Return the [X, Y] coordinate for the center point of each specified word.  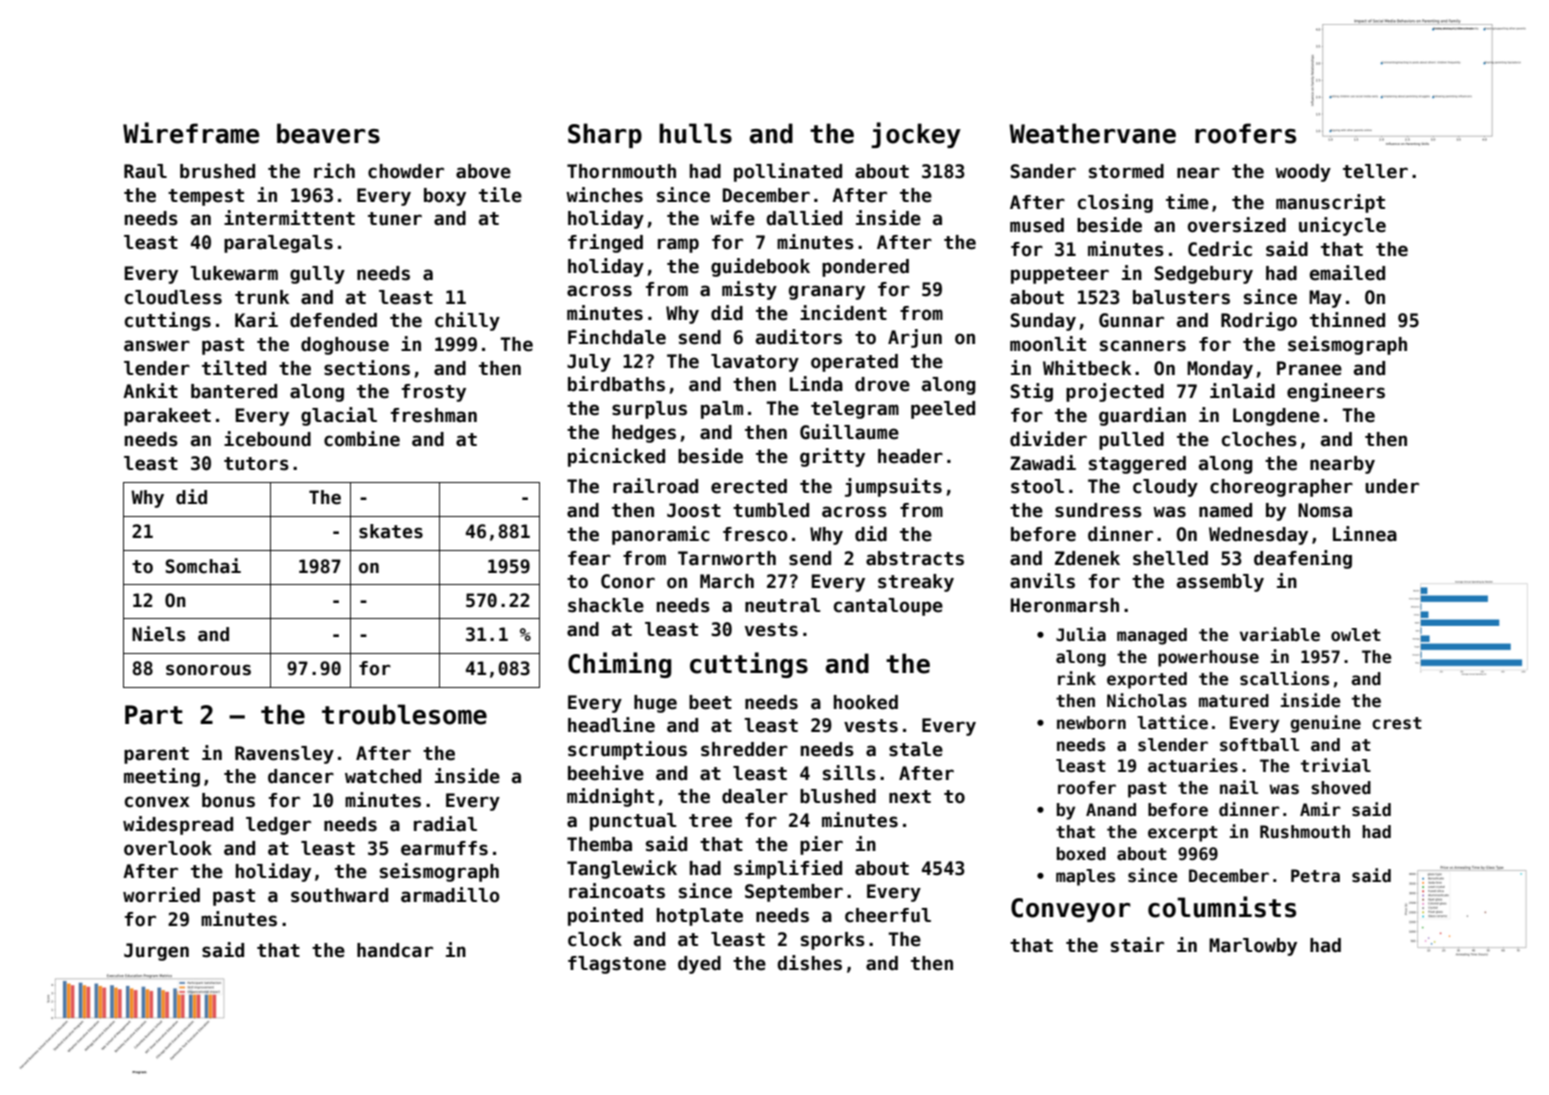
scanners [1143, 346]
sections [367, 368]
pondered [865, 268]
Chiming [620, 665]
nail [1239, 787]
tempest [206, 197]
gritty [832, 457]
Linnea [1365, 534]
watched [383, 776]
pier [821, 845]
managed [1152, 636]
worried [161, 895]
